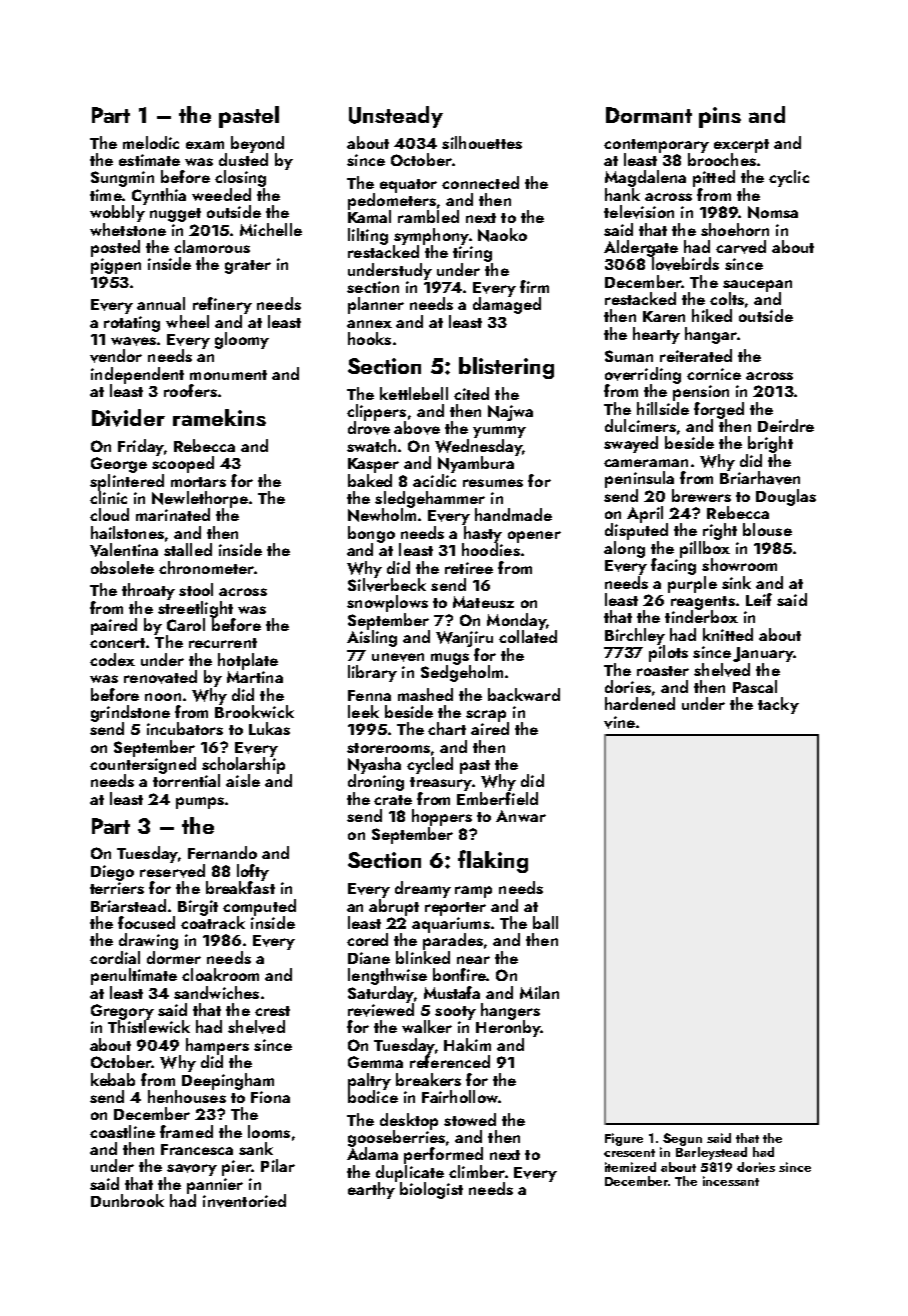 The width and height of the screenshot is (908, 1316). Describe the element at coordinates (113, 1079) in the screenshot. I see `kebab` at that location.
